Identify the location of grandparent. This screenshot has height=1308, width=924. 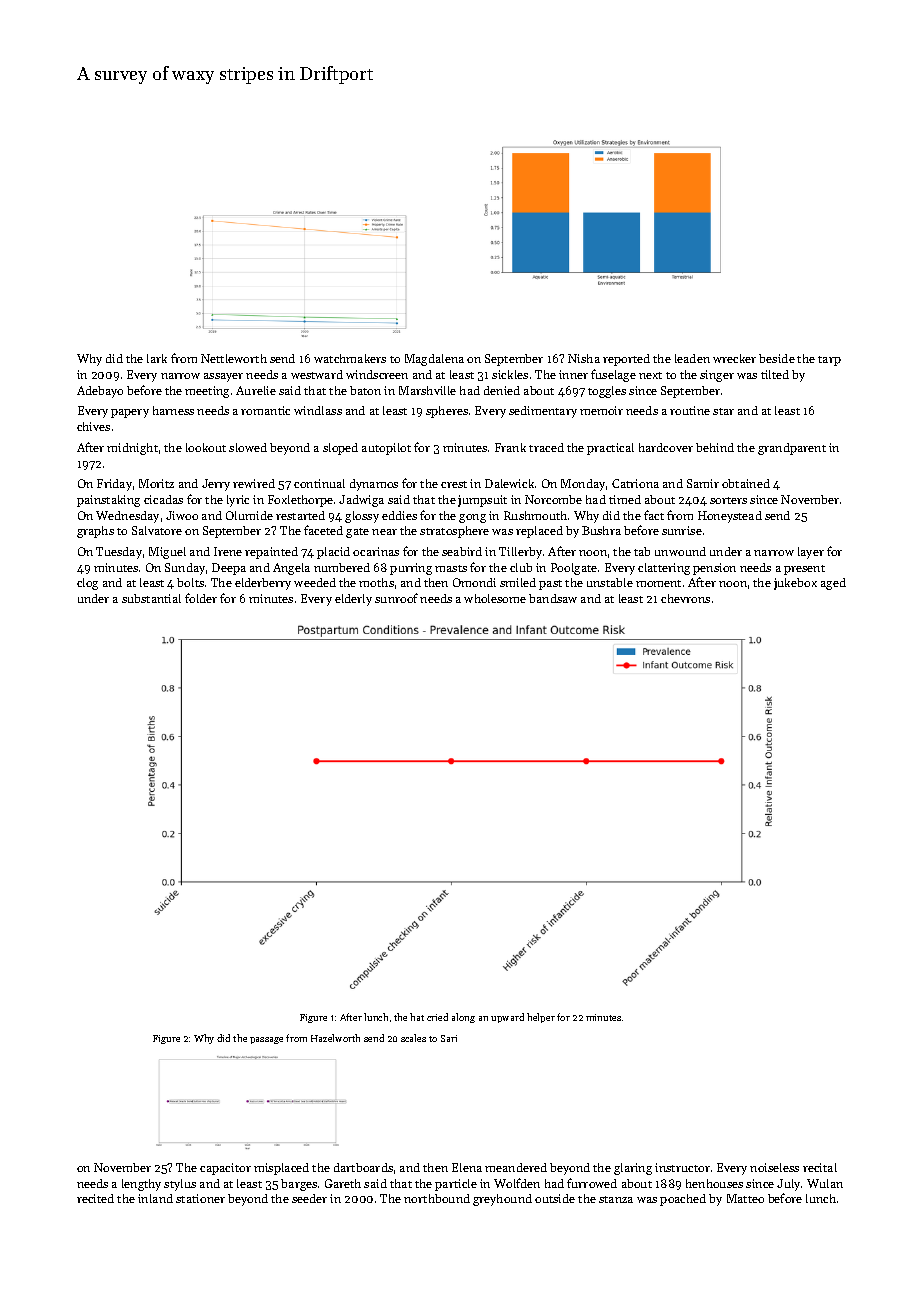
(792, 449).
